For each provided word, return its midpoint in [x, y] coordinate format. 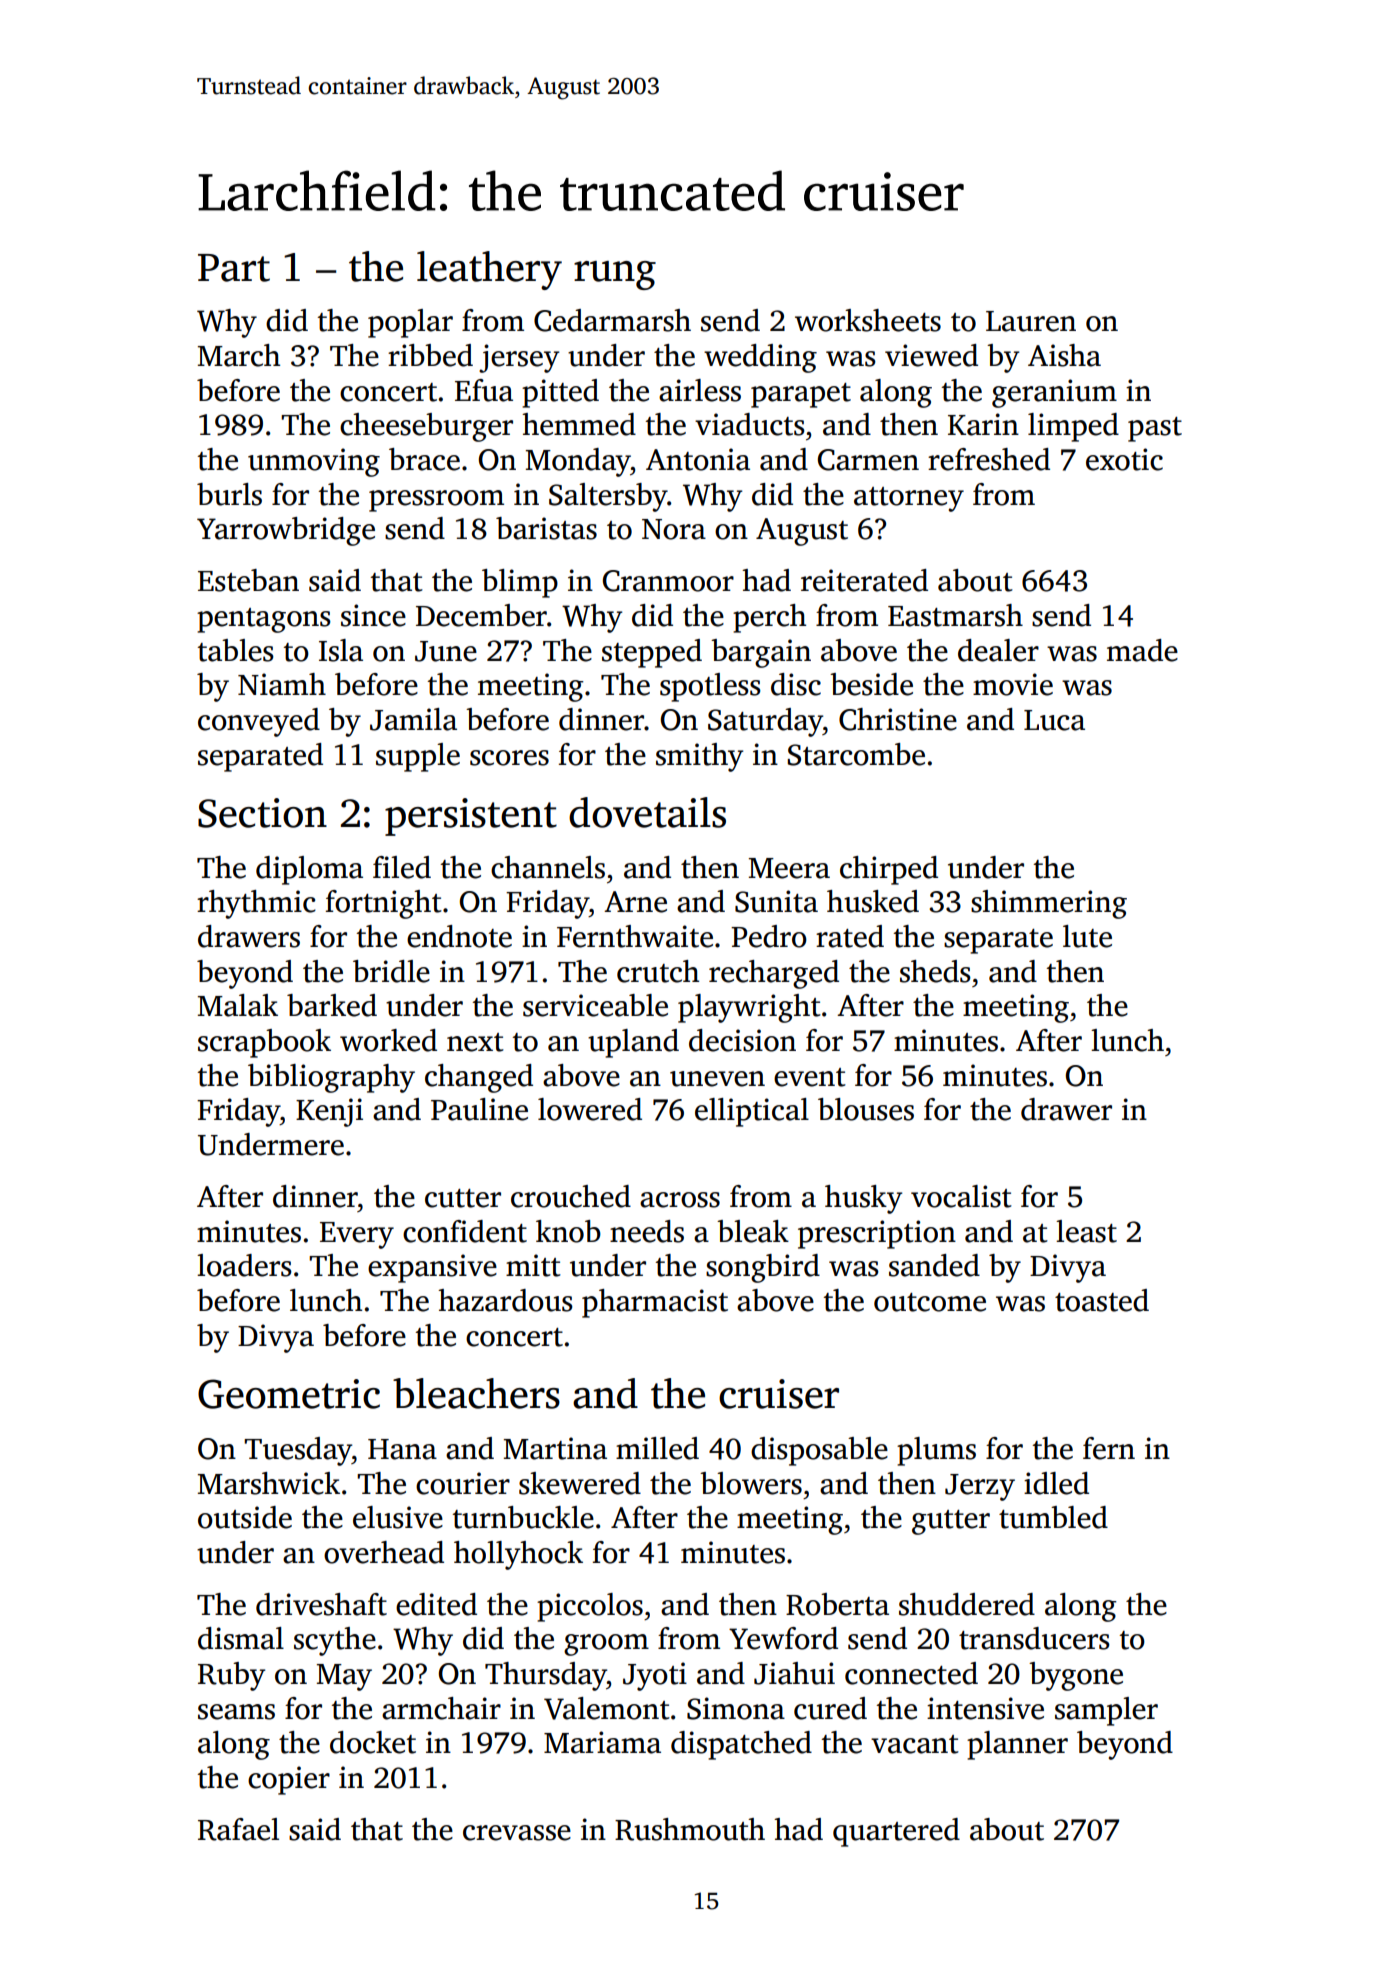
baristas [546, 528]
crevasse [517, 1833]
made [1142, 650]
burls [229, 494]
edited [436, 1604]
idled [1056, 1483]
